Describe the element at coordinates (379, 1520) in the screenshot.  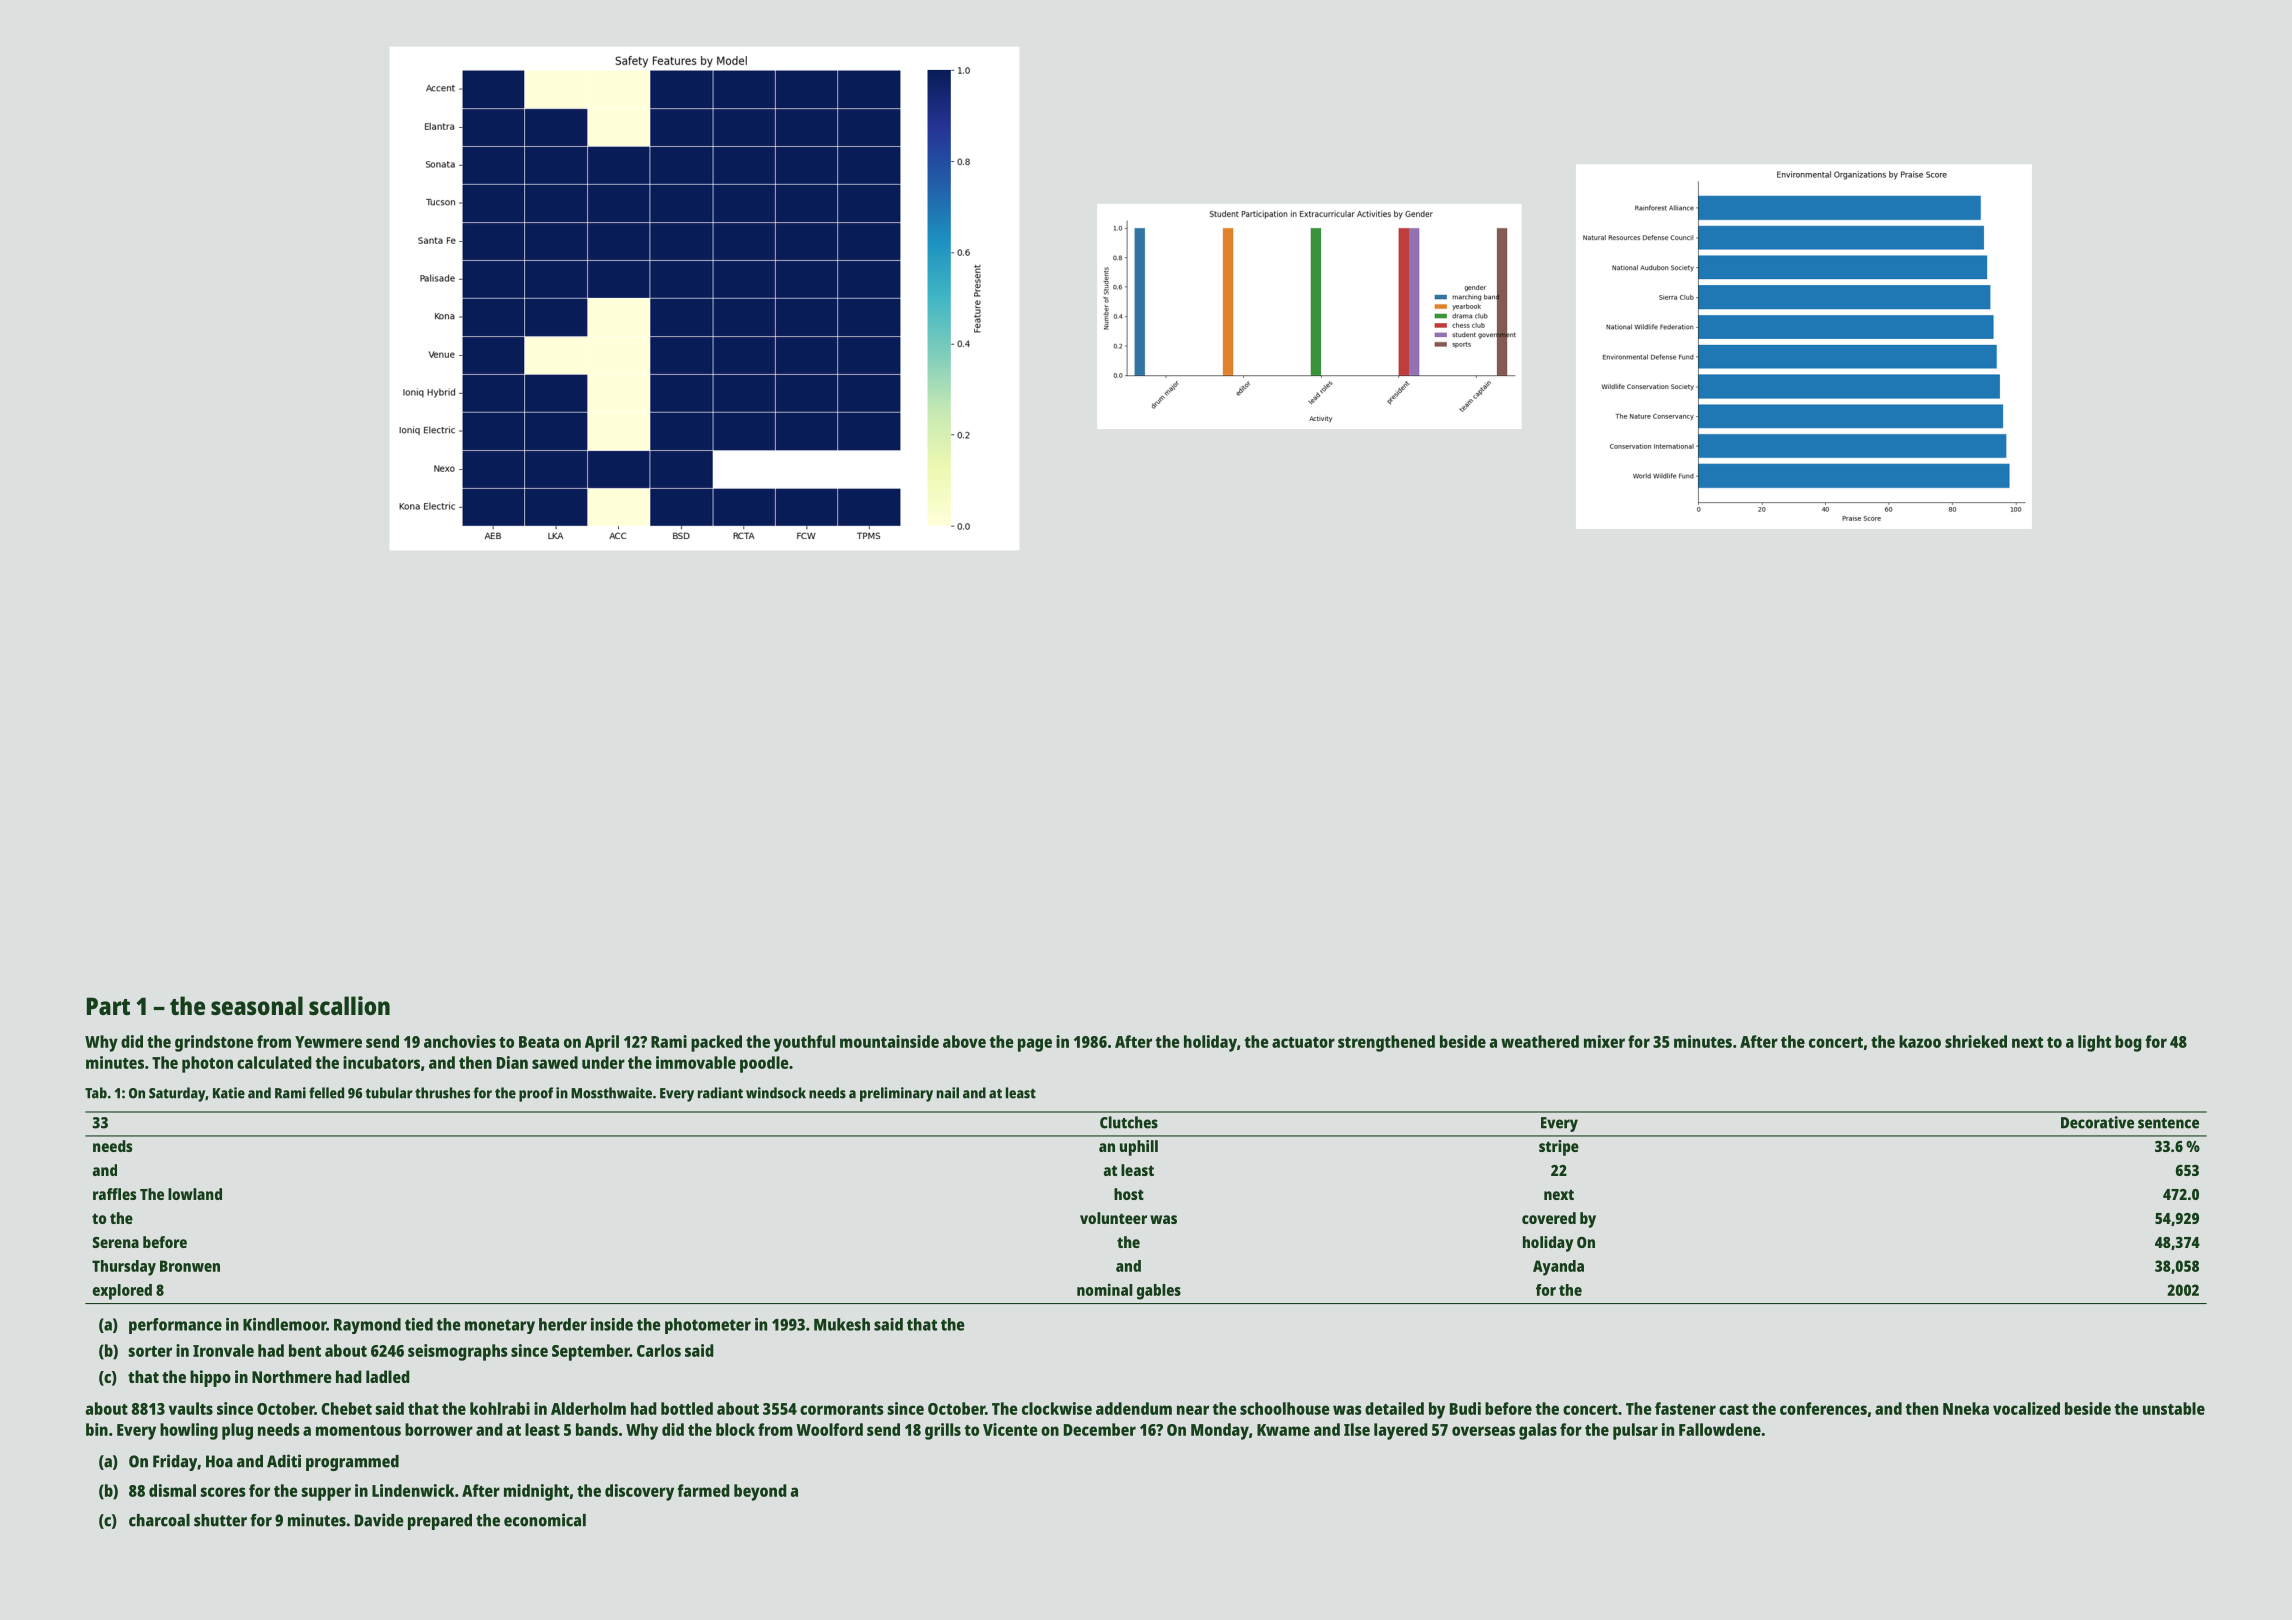
I see `Davide` at that location.
